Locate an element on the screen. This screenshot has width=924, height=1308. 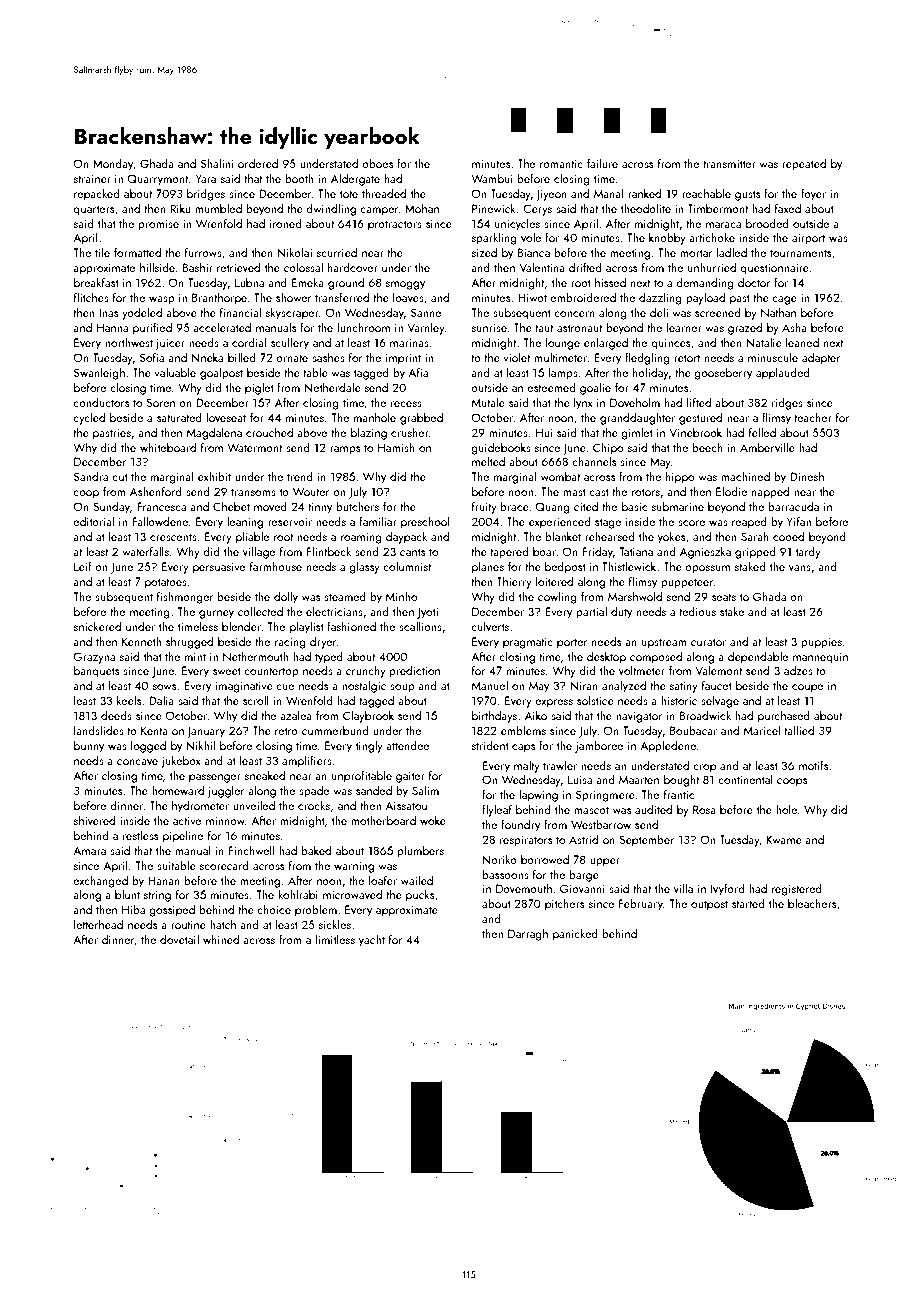
strainer is located at coordinates (92, 178).
